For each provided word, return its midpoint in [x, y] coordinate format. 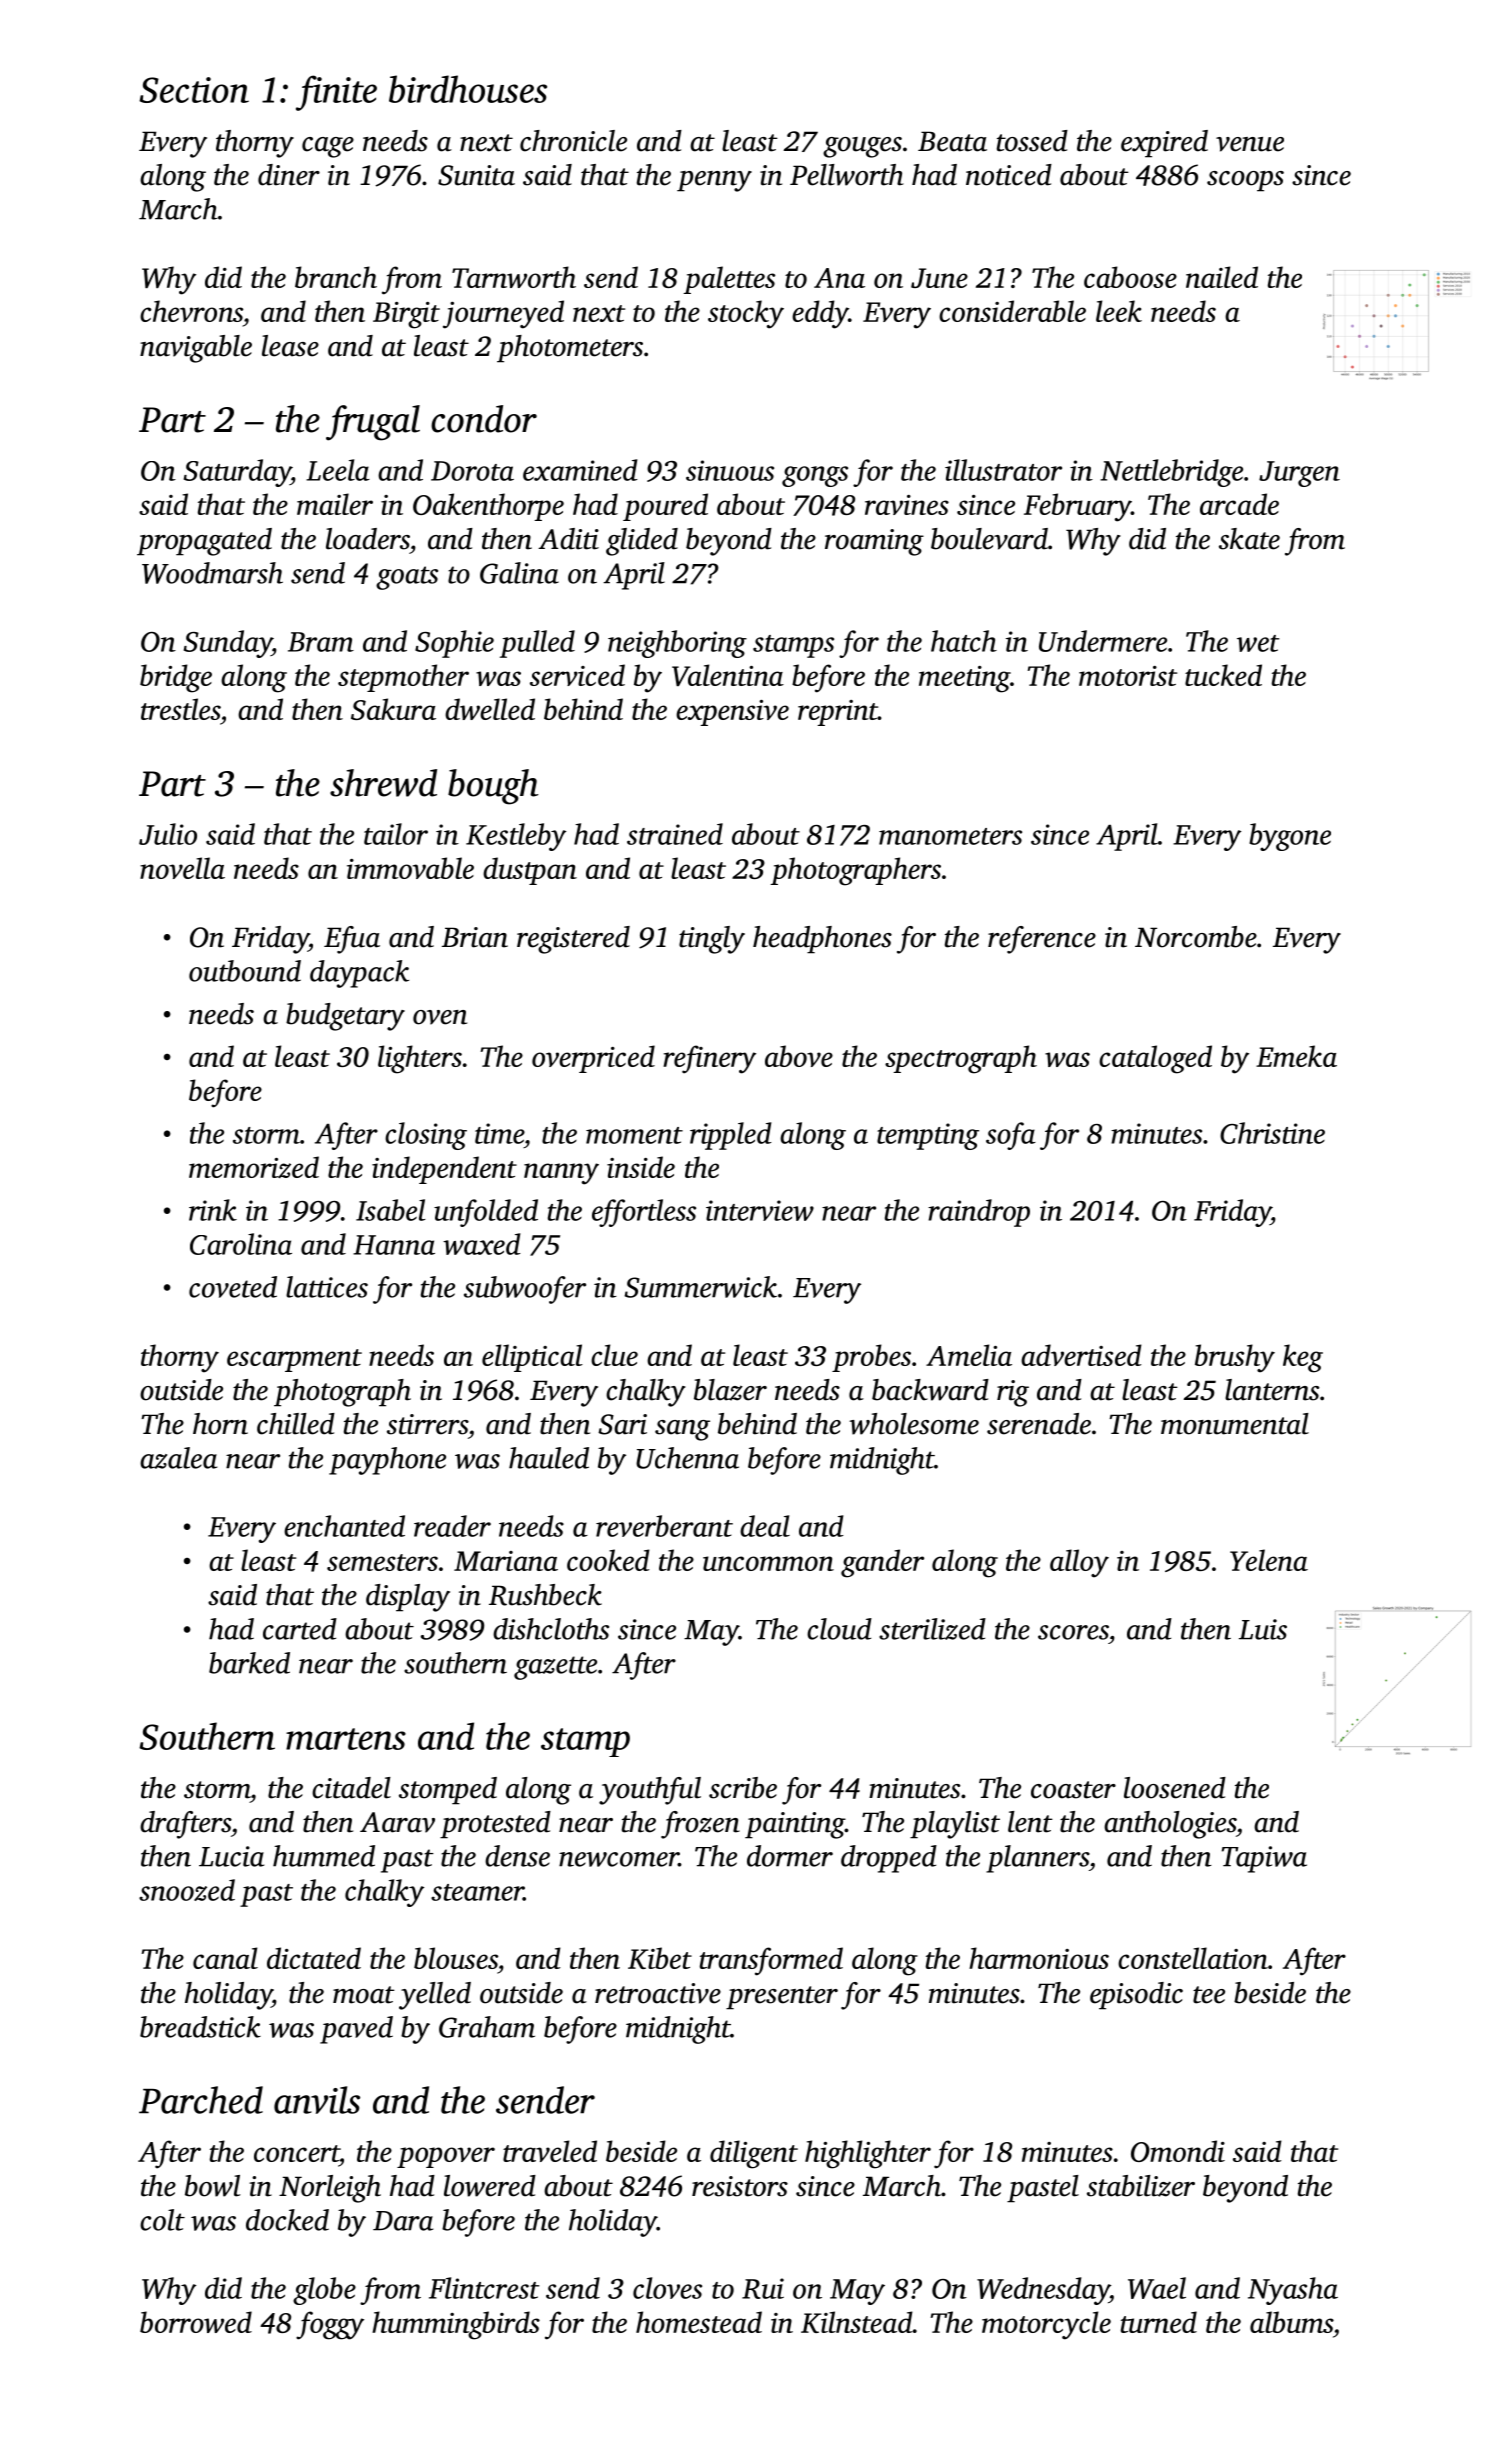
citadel [351, 1788]
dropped [889, 1859]
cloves [667, 2288]
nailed [1222, 277]
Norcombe [1196, 937]
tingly [712, 940]
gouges [862, 147]
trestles [180, 709]
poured [665, 507]
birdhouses [468, 89]
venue [1250, 144]
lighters [420, 1059]
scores [1073, 1632]
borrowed [196, 2322]
